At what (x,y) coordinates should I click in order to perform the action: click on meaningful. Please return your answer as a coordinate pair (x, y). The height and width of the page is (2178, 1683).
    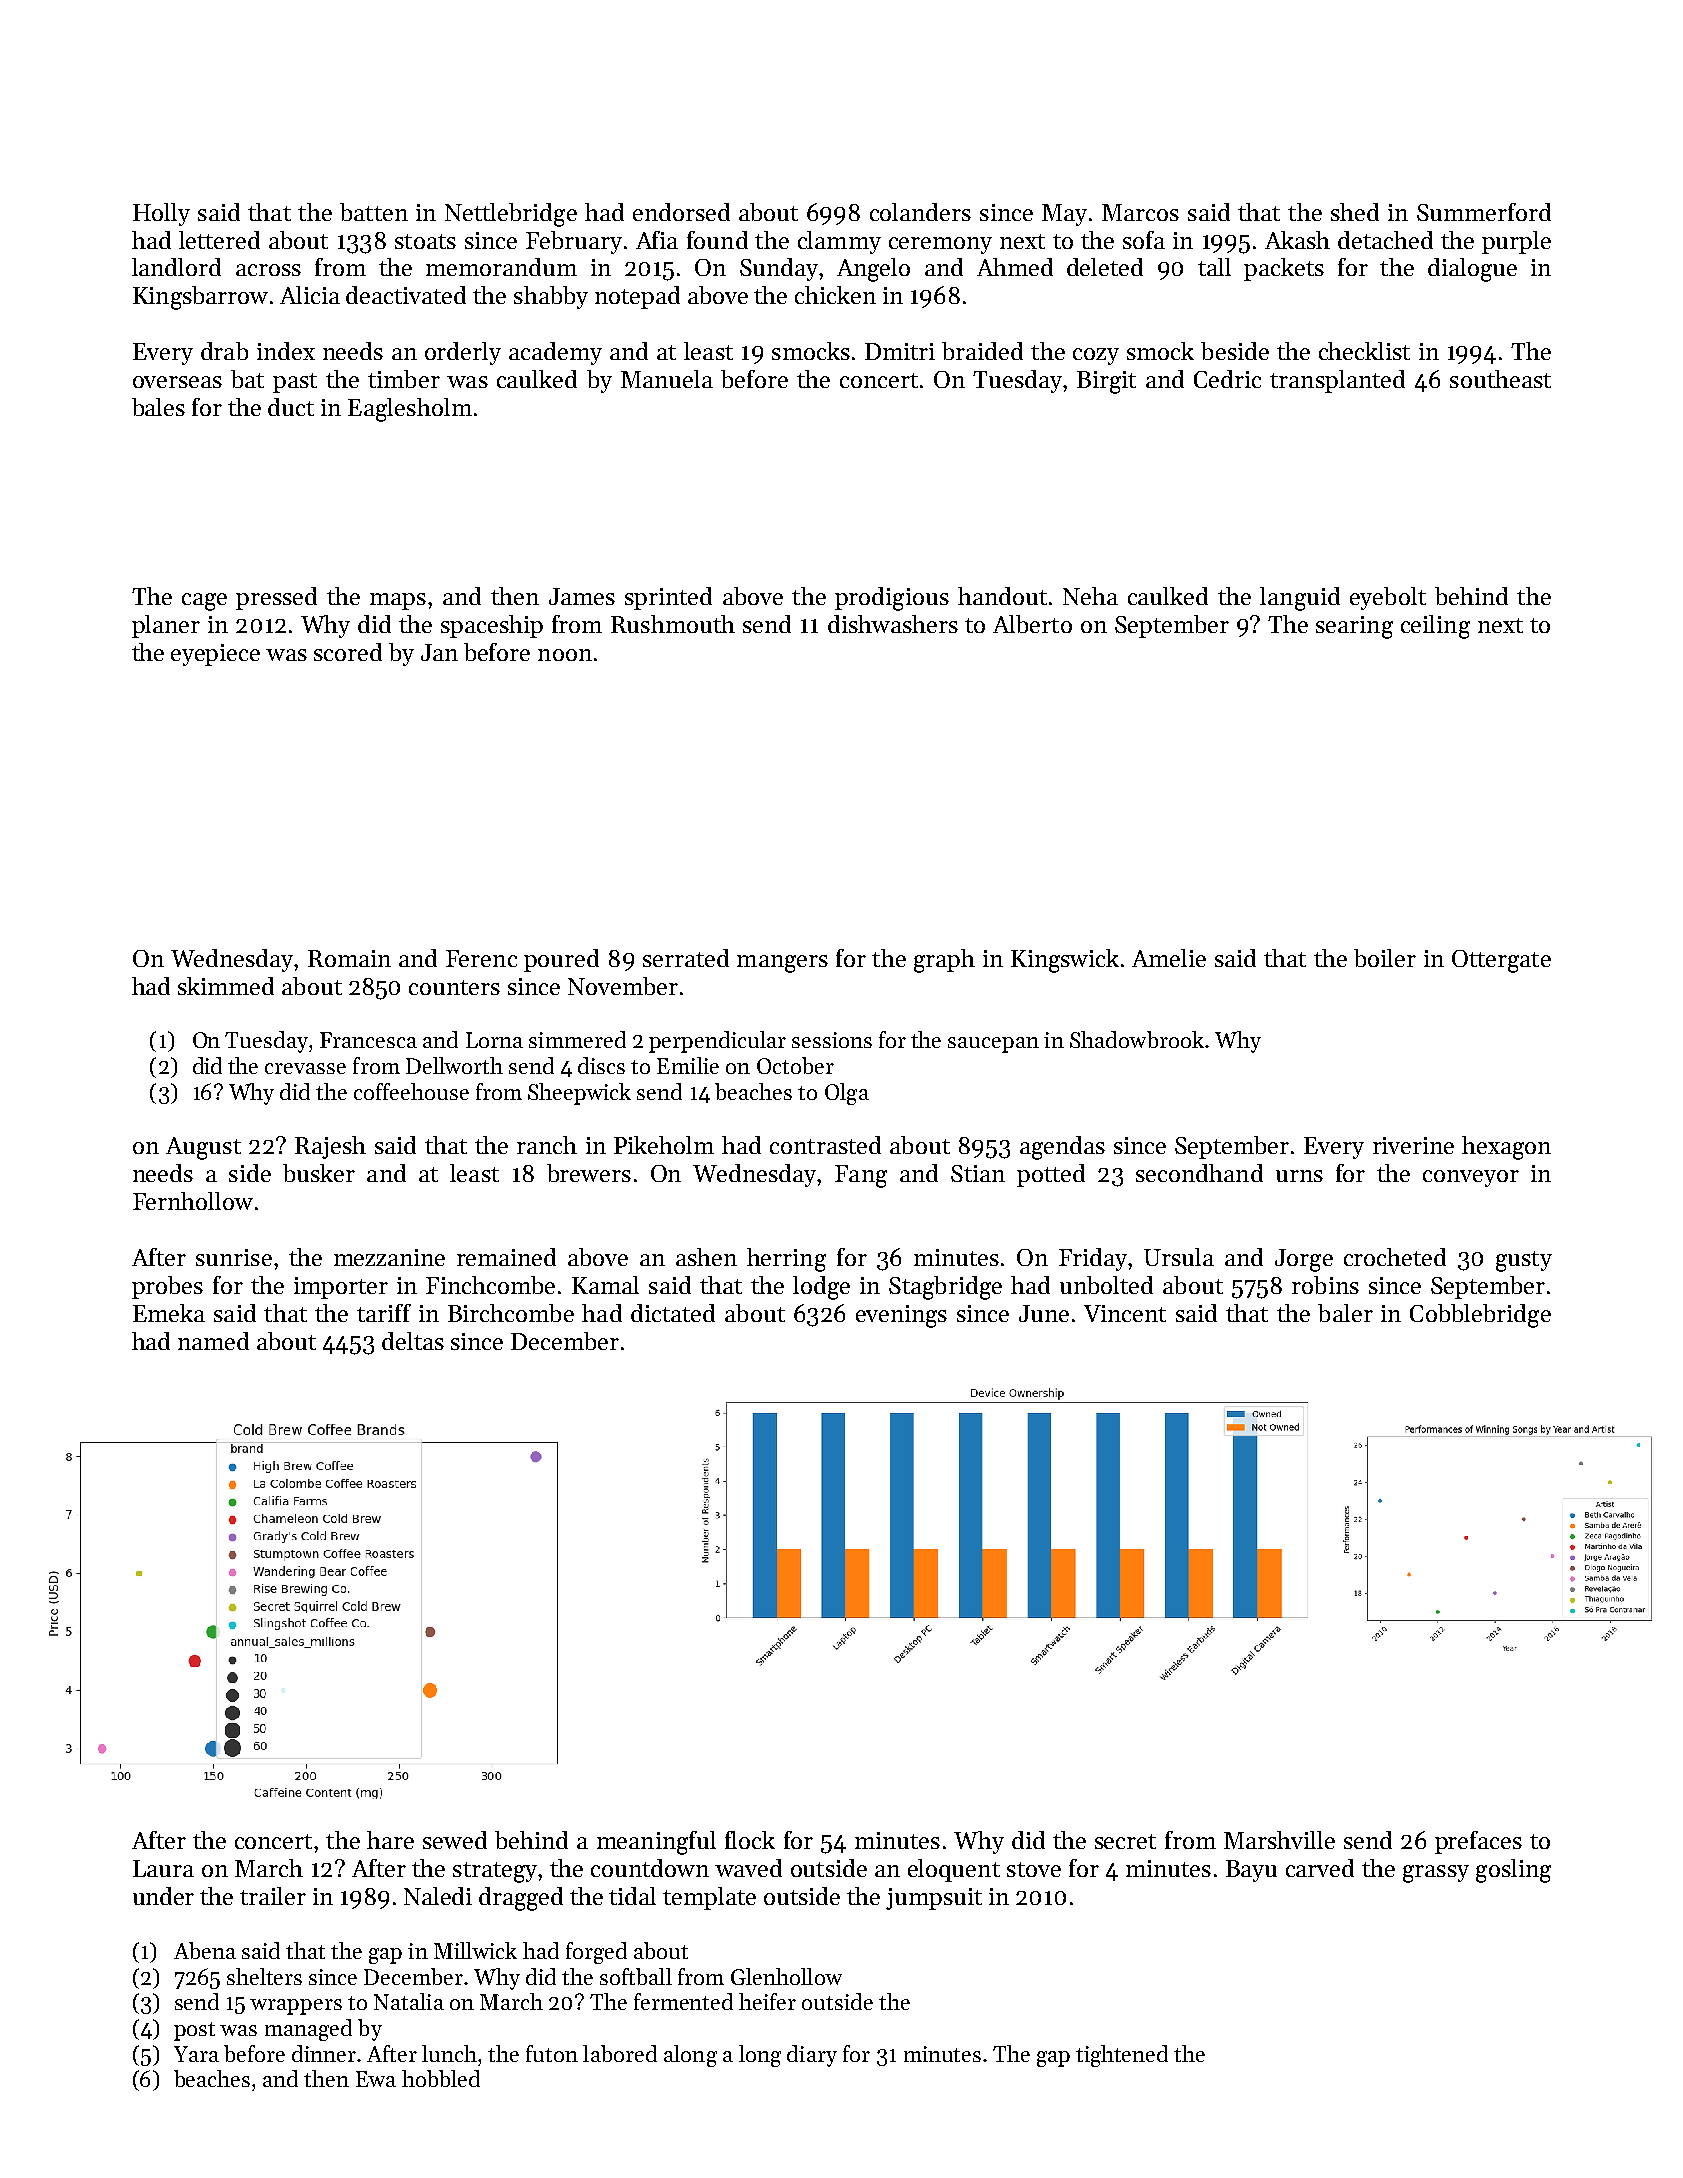
    Looking at the image, I should click on (656, 1843).
